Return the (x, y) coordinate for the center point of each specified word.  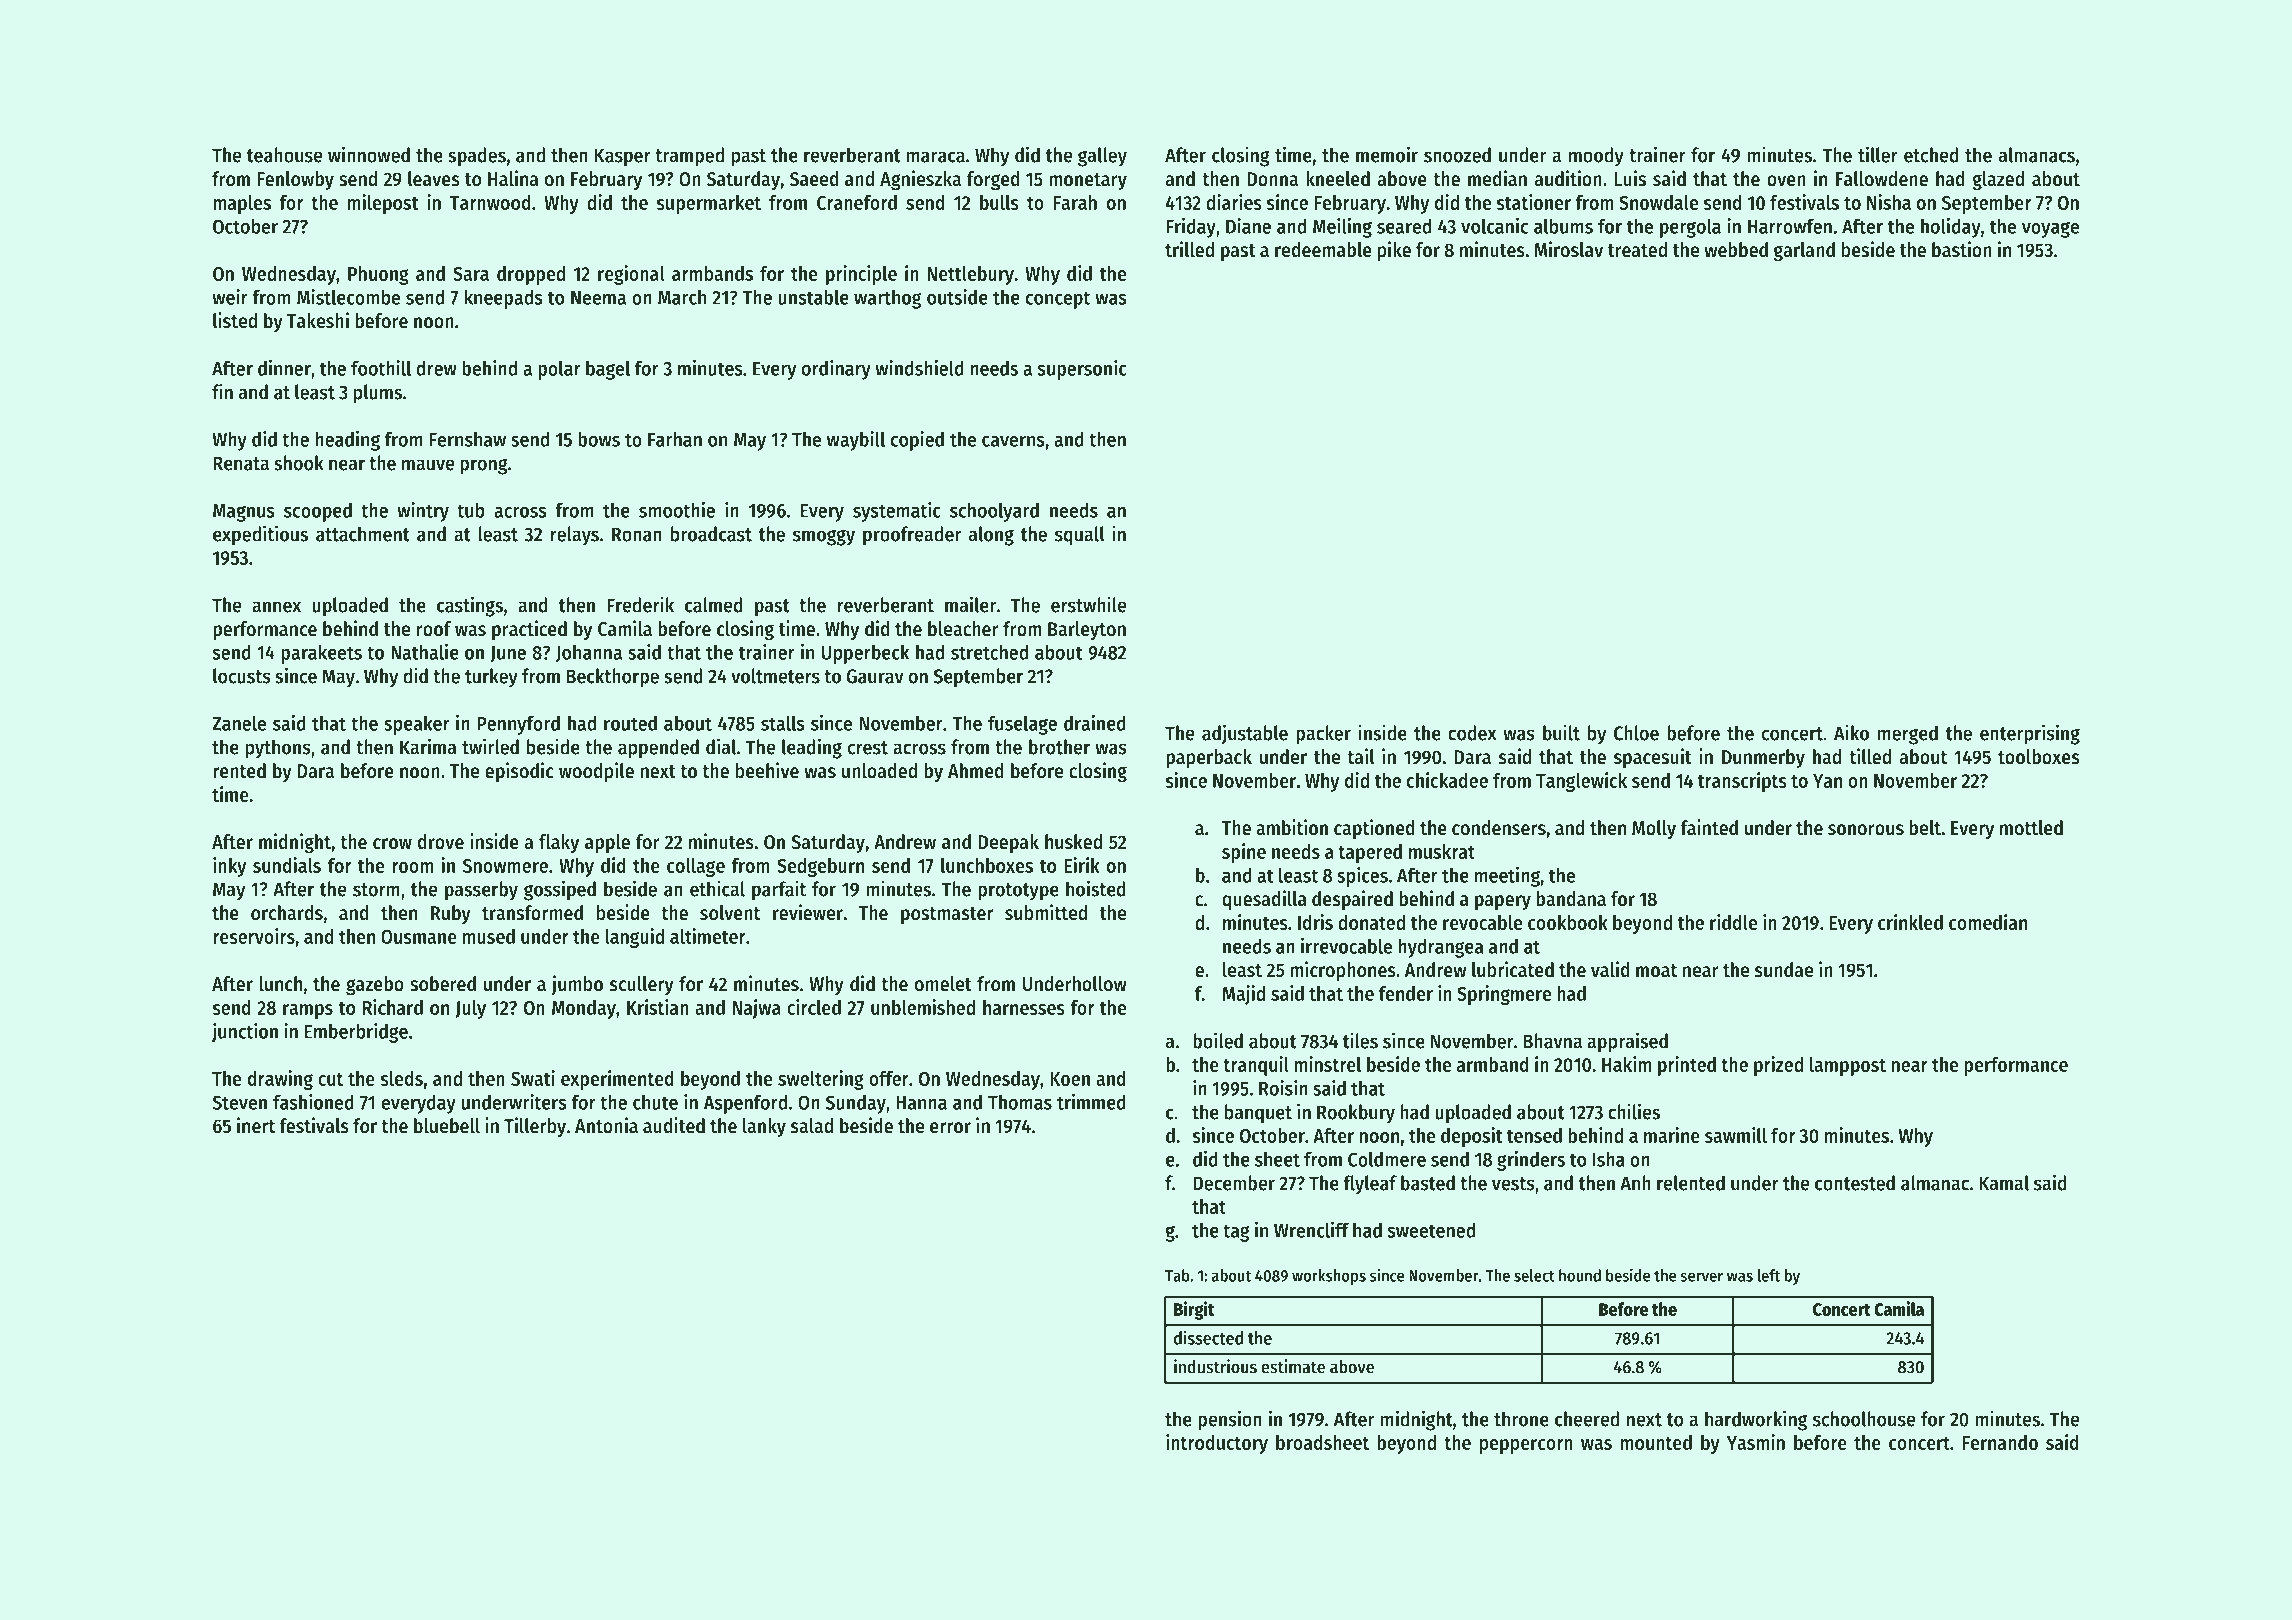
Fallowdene (1882, 179)
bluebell (447, 1126)
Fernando (2000, 1442)
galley (1102, 157)
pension (1230, 1420)
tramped (689, 157)
